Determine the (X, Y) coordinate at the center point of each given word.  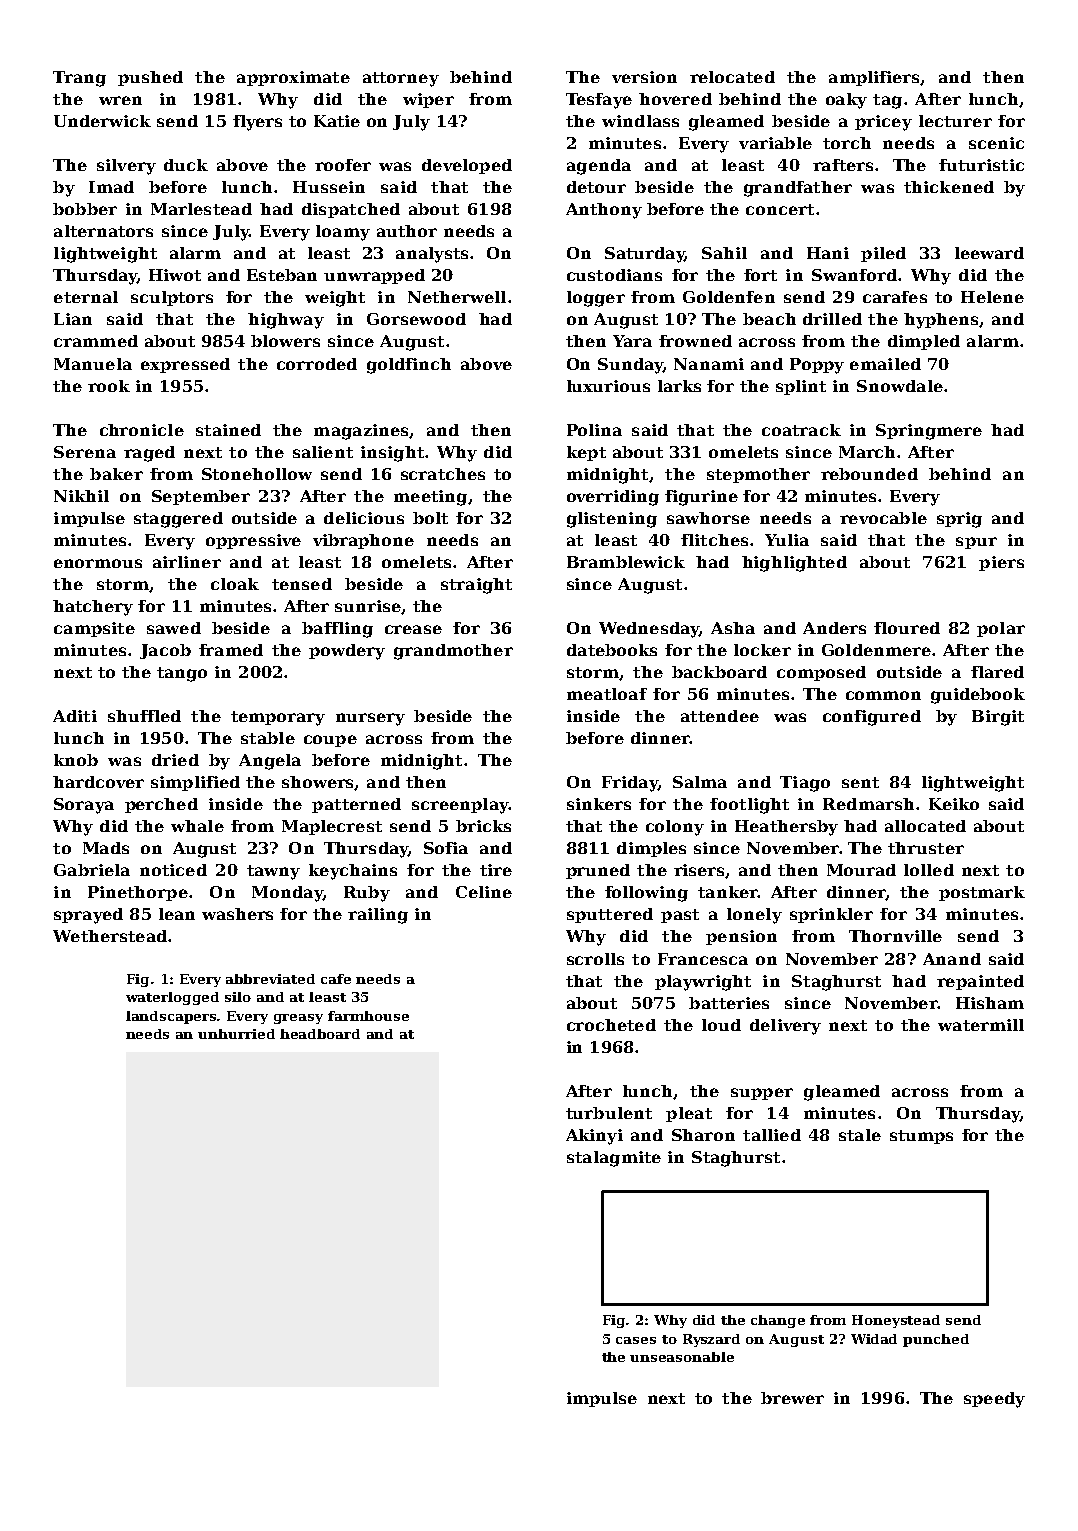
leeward (989, 253)
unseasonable (682, 1357)
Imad (111, 187)
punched (936, 1340)
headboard (320, 1034)
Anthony (604, 211)
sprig (959, 520)
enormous (98, 563)
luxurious (608, 386)
